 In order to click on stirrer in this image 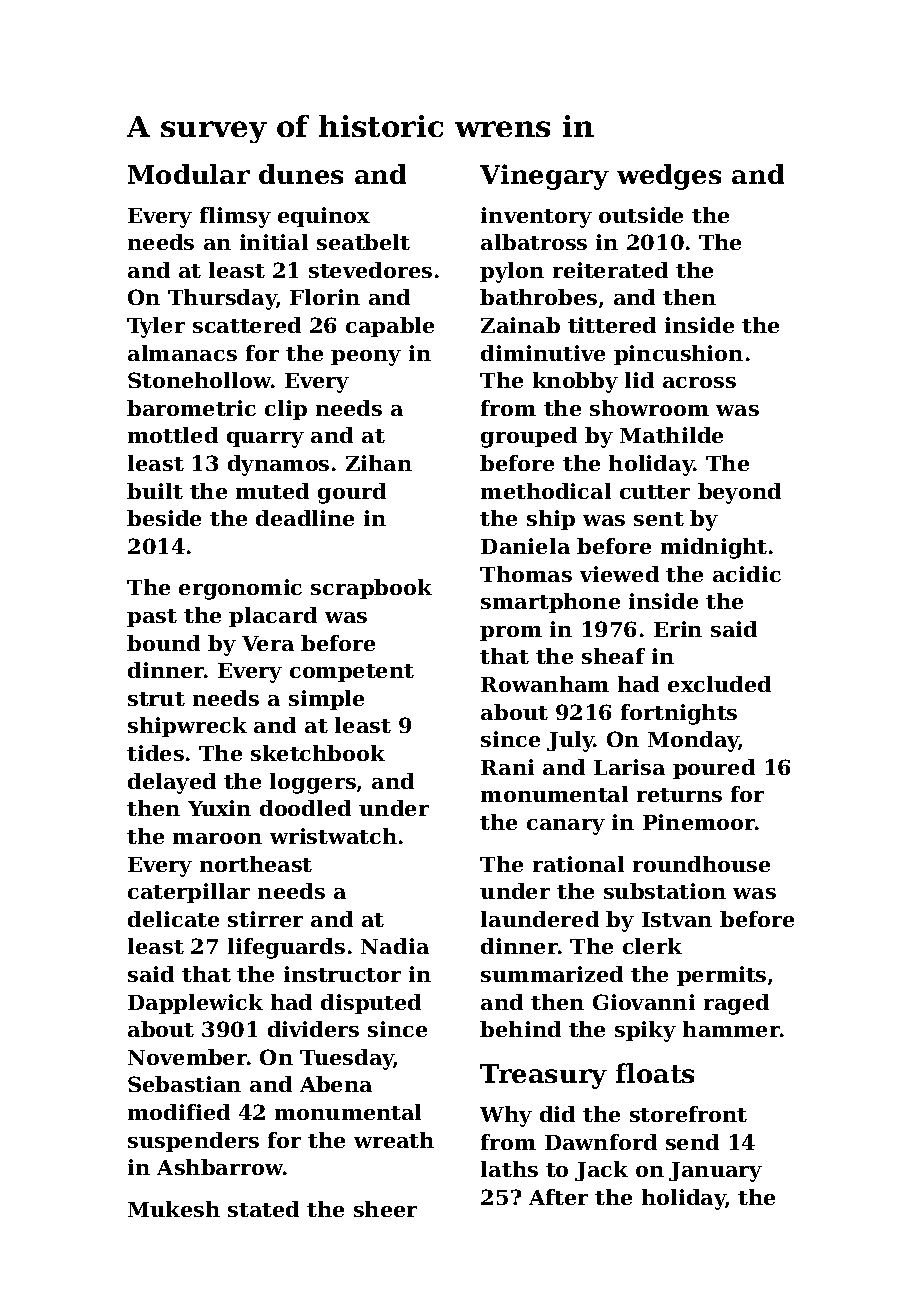, I will do `click(265, 919)`.
